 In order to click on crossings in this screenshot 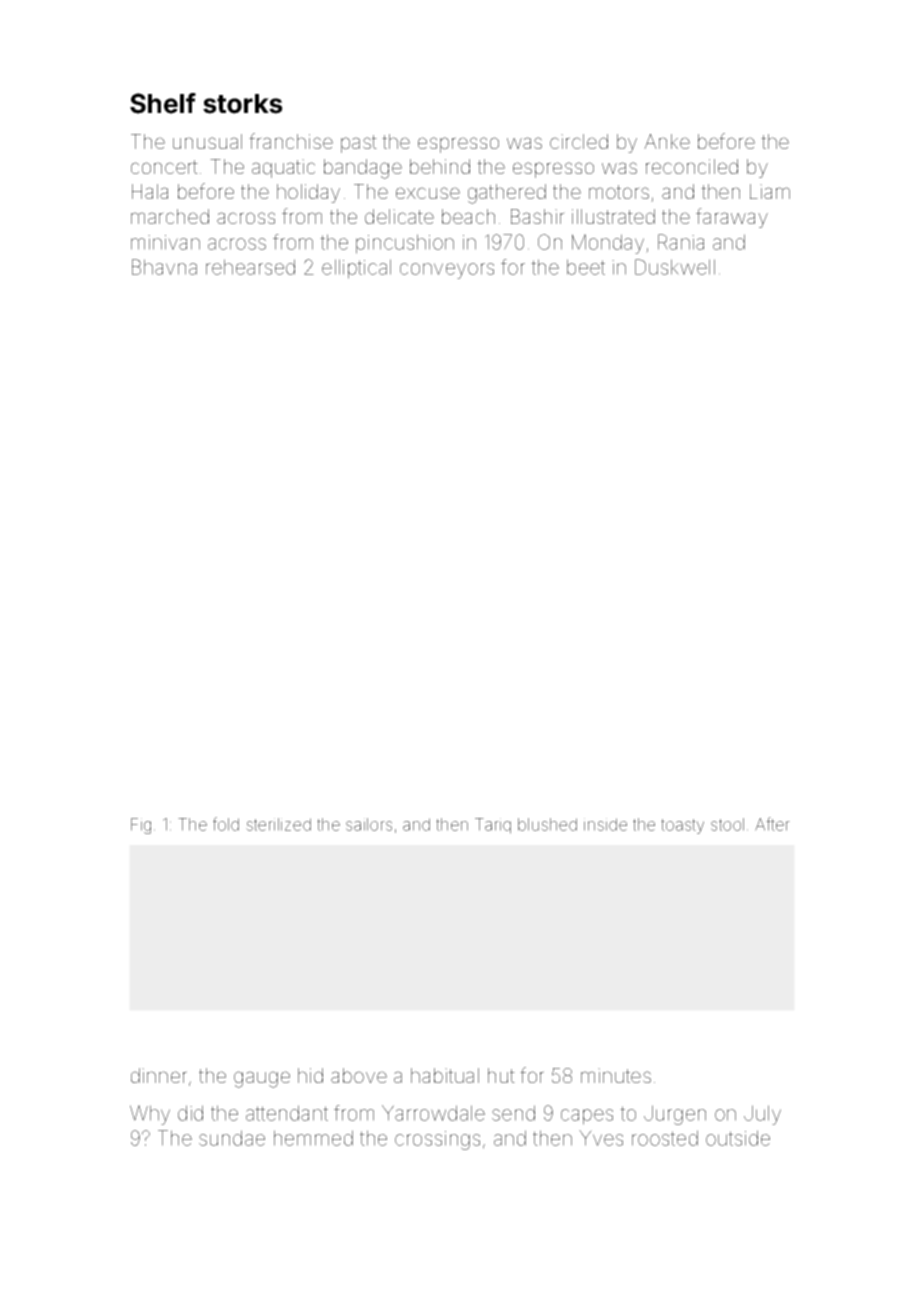, I will do `click(437, 1140)`.
